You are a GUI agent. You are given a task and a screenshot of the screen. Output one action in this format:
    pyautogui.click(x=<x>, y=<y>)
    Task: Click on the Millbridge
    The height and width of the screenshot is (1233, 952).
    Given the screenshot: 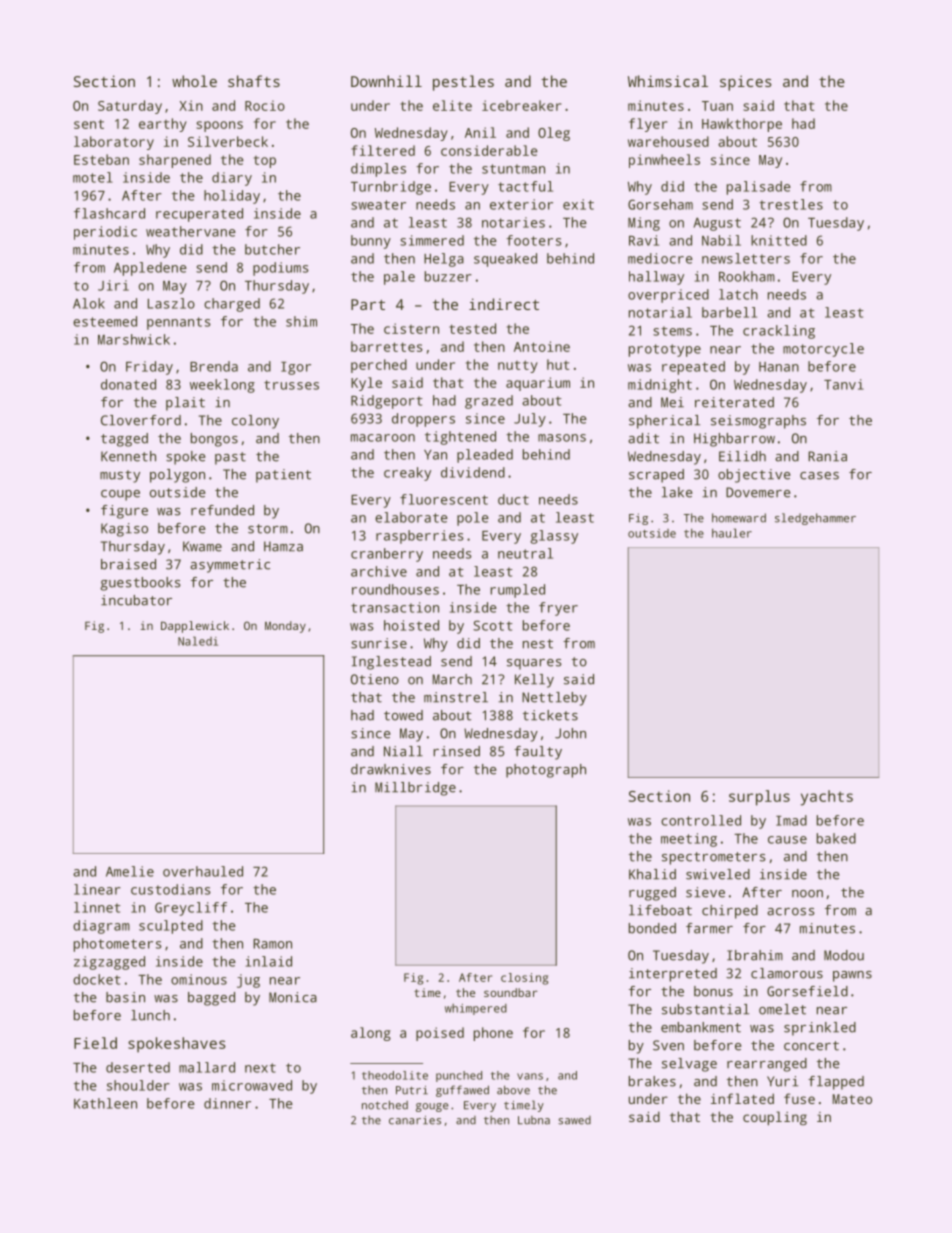 What is the action you would take?
    pyautogui.click(x=415, y=789)
